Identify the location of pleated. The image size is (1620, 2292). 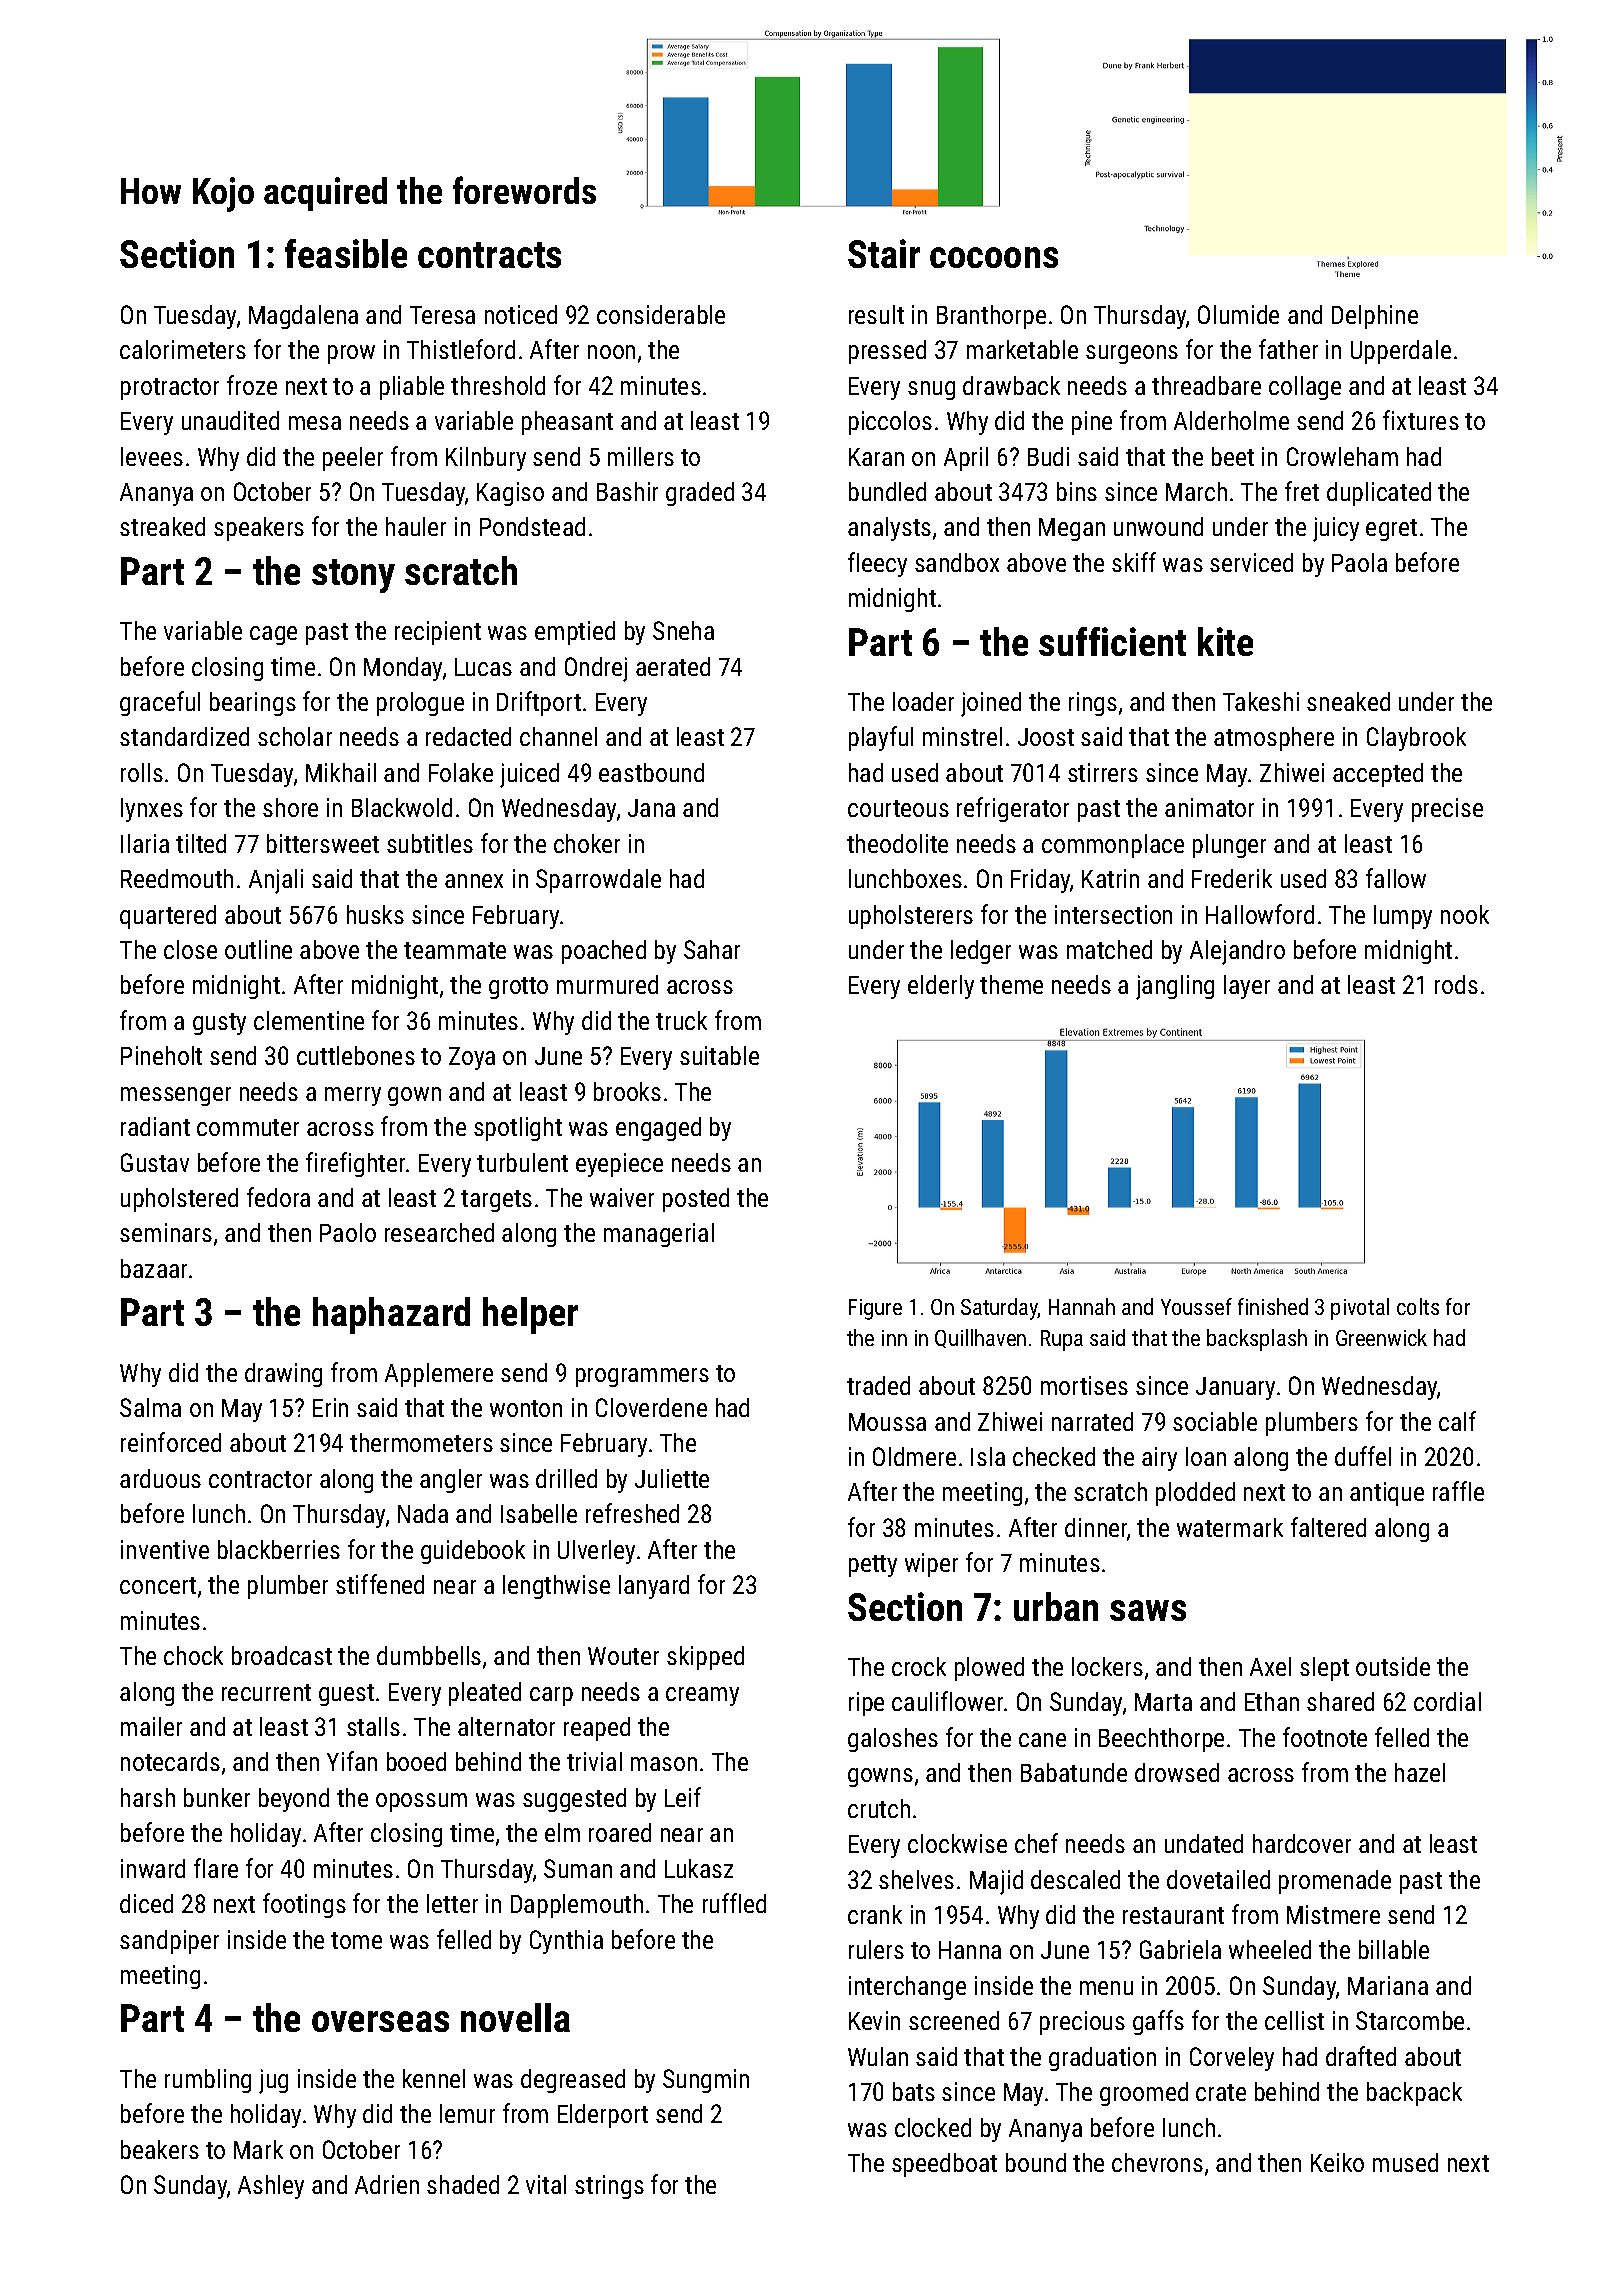
(485, 1694).
